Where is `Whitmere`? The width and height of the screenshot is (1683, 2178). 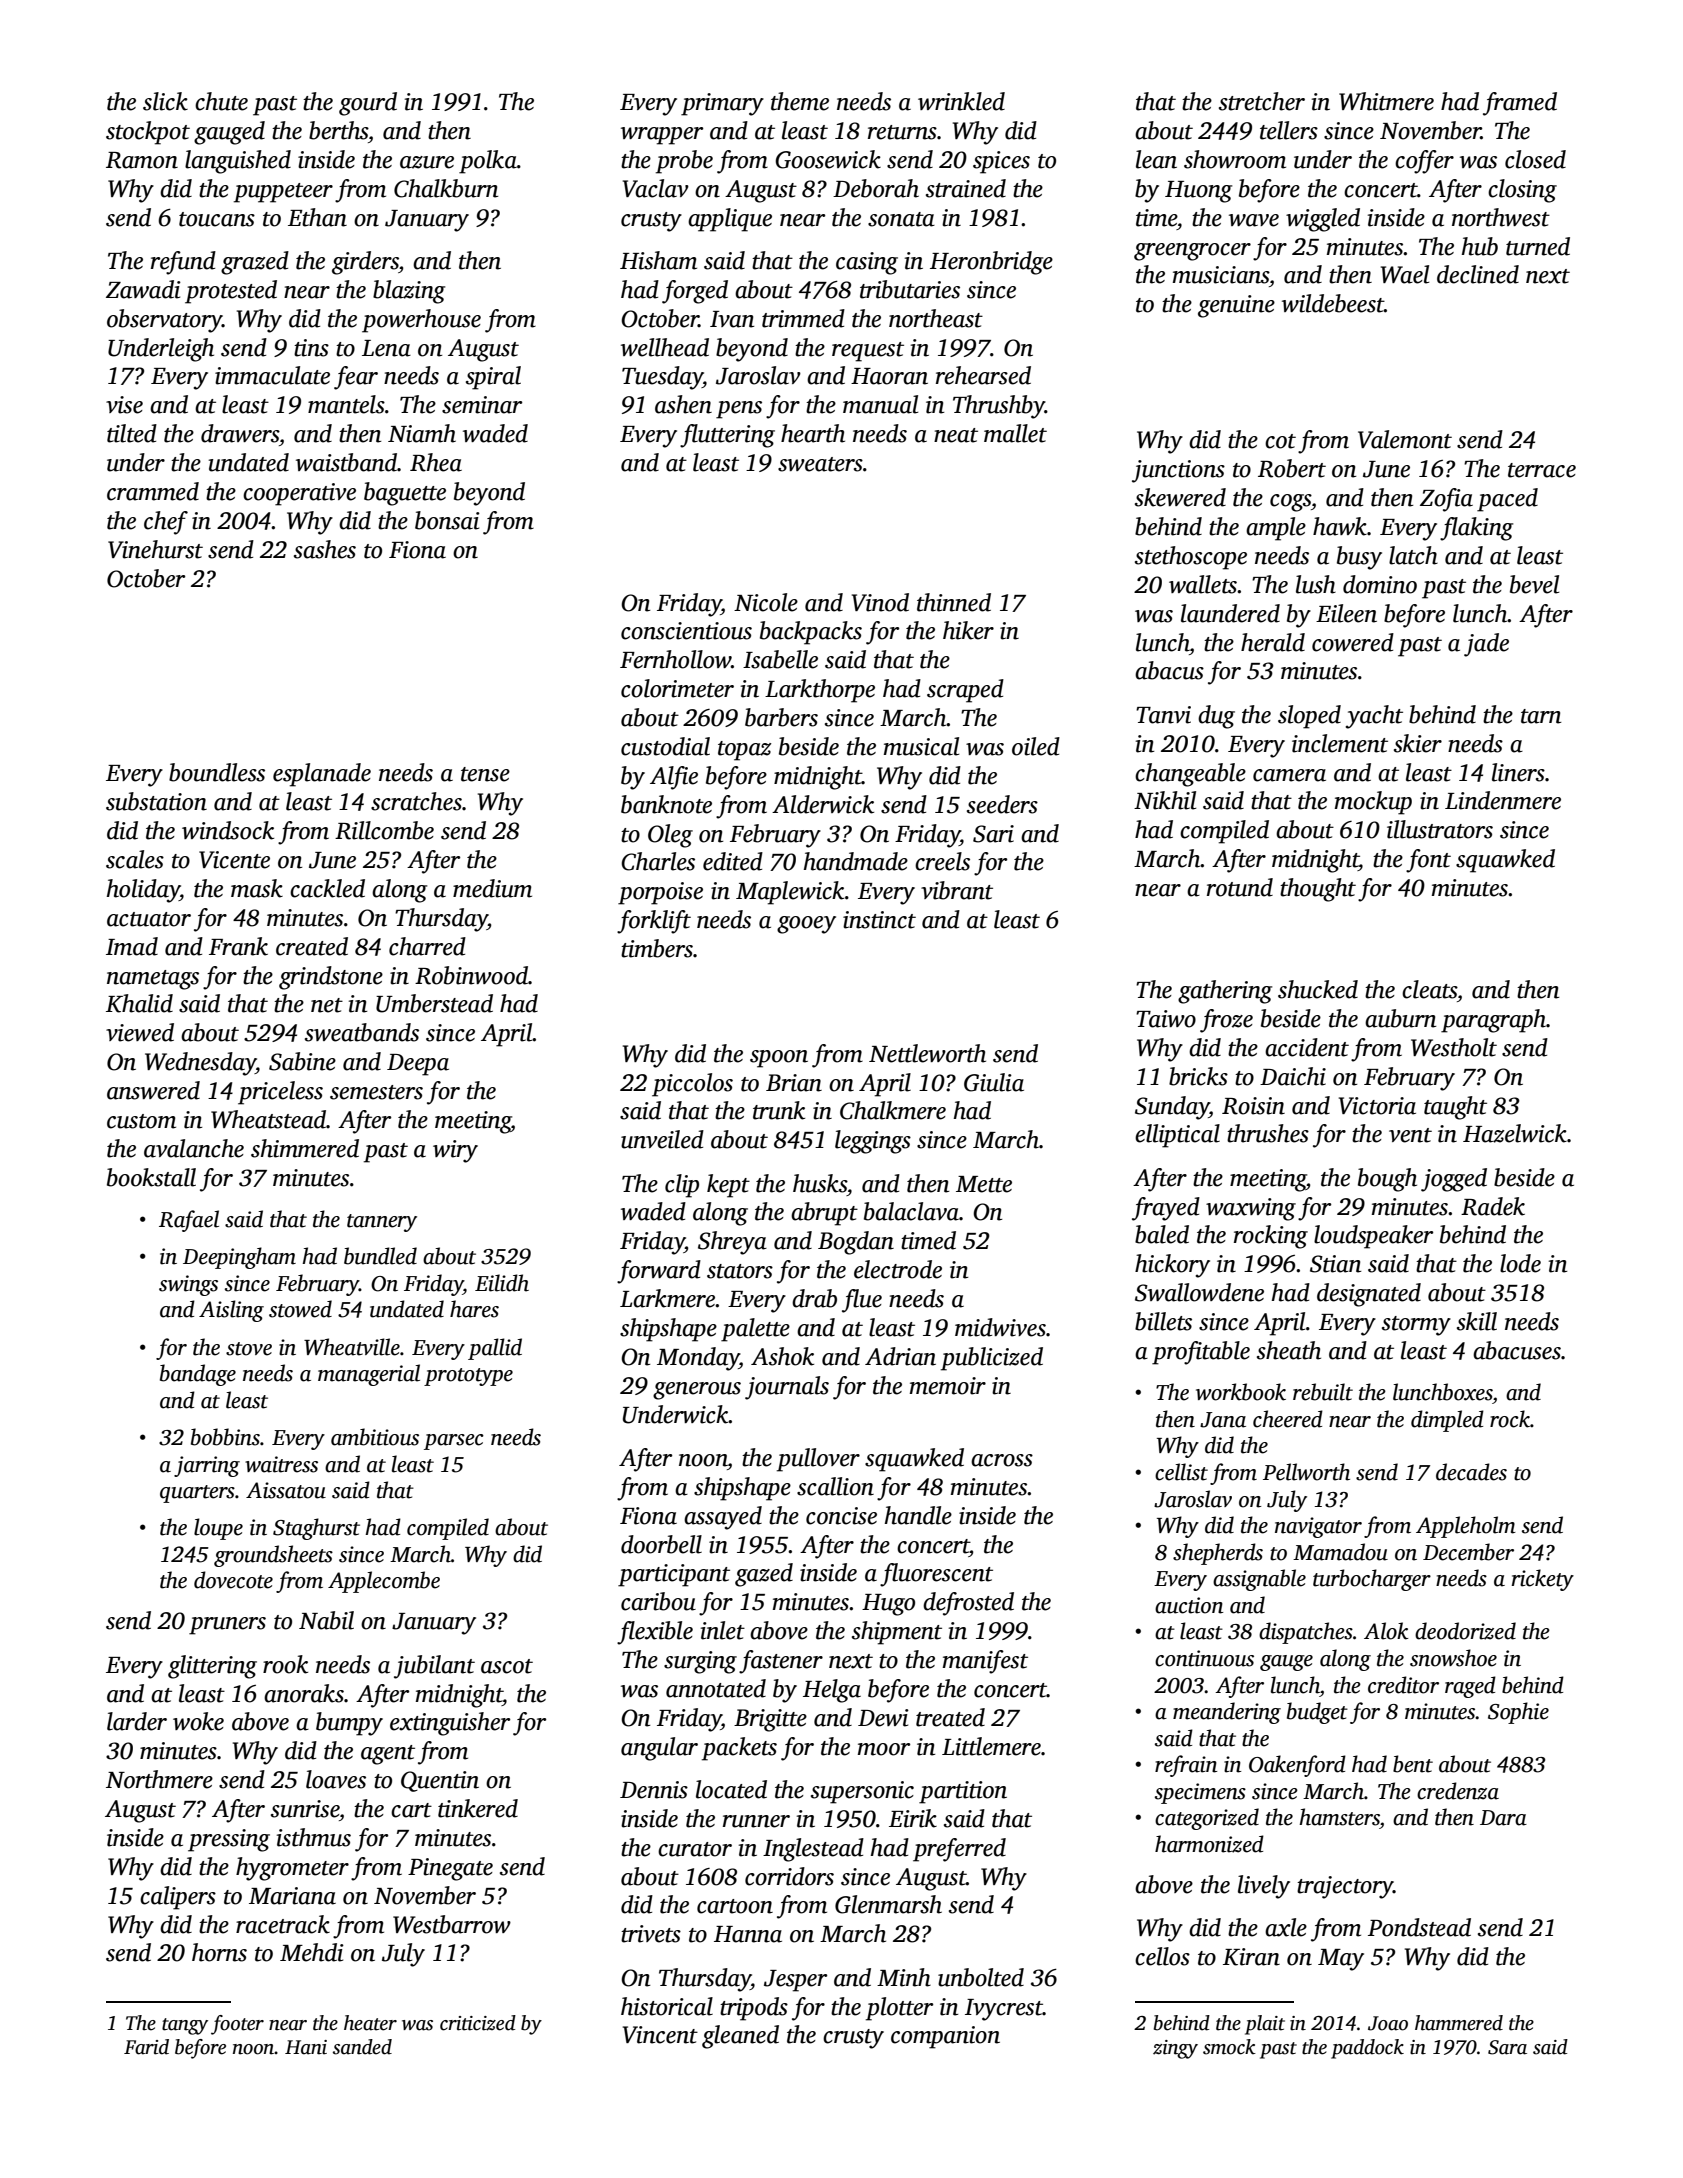 Whitmere is located at coordinates (1386, 101).
